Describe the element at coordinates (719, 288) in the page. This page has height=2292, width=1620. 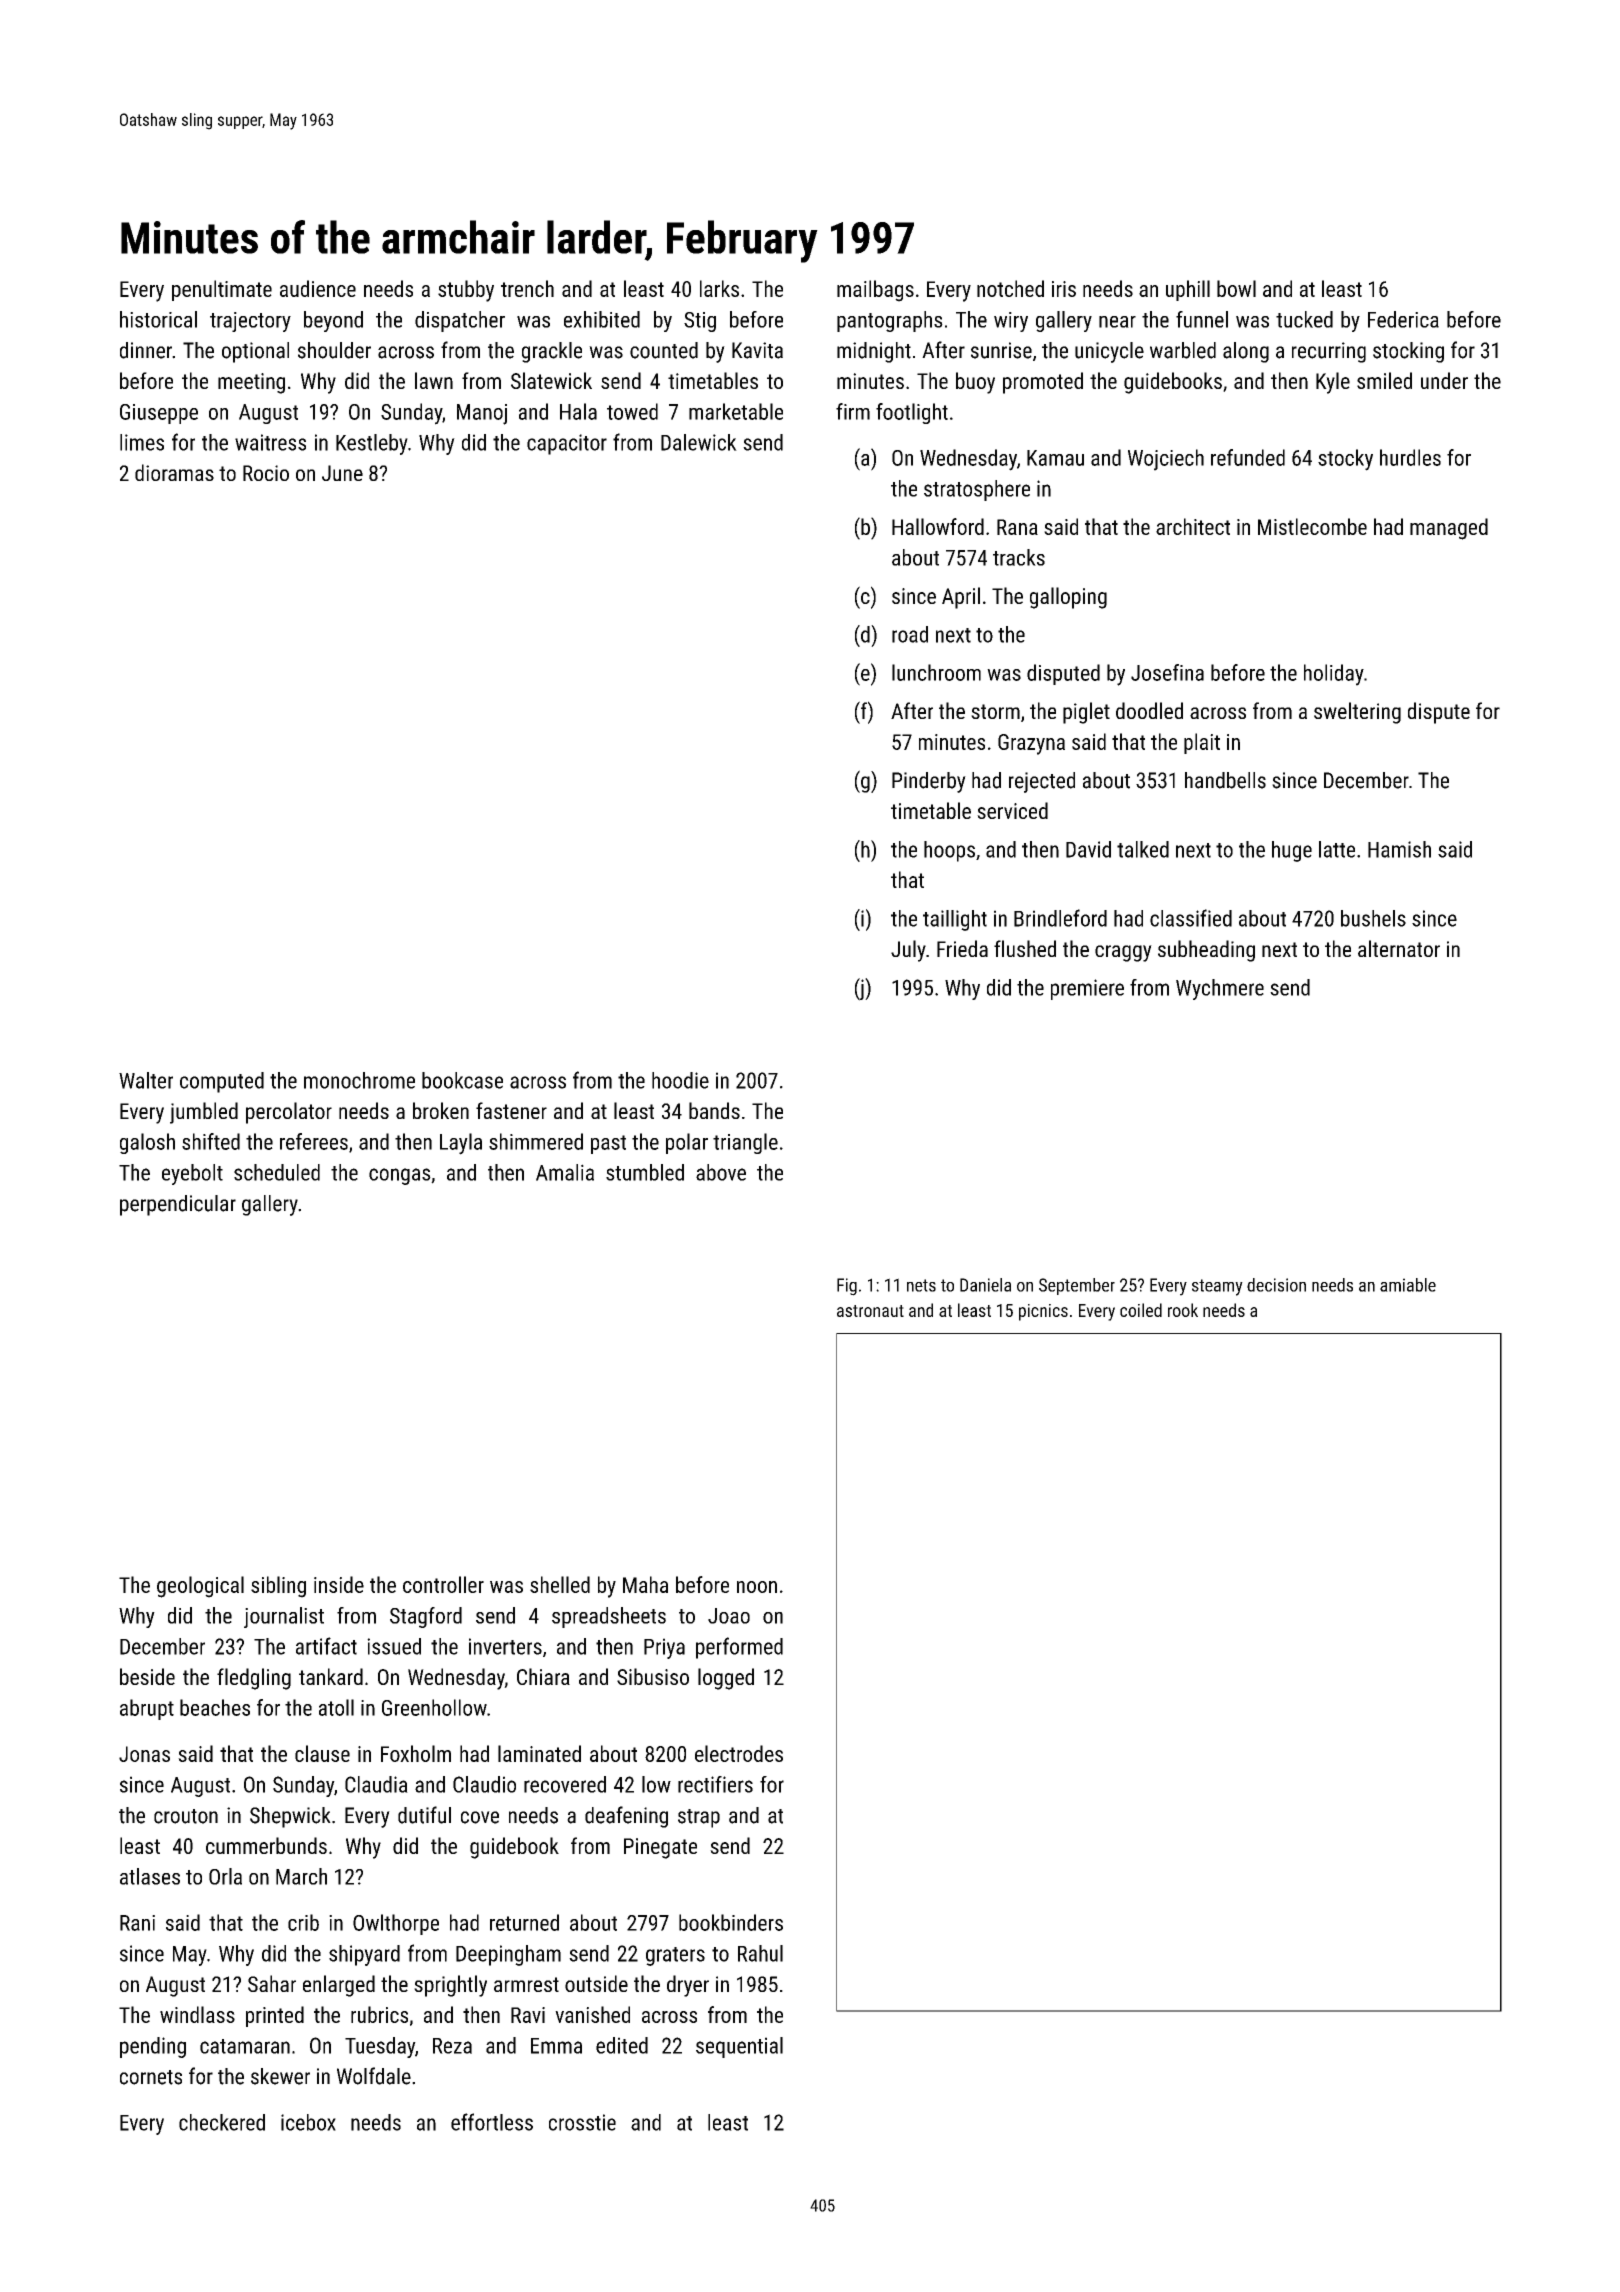
I see `larks` at that location.
